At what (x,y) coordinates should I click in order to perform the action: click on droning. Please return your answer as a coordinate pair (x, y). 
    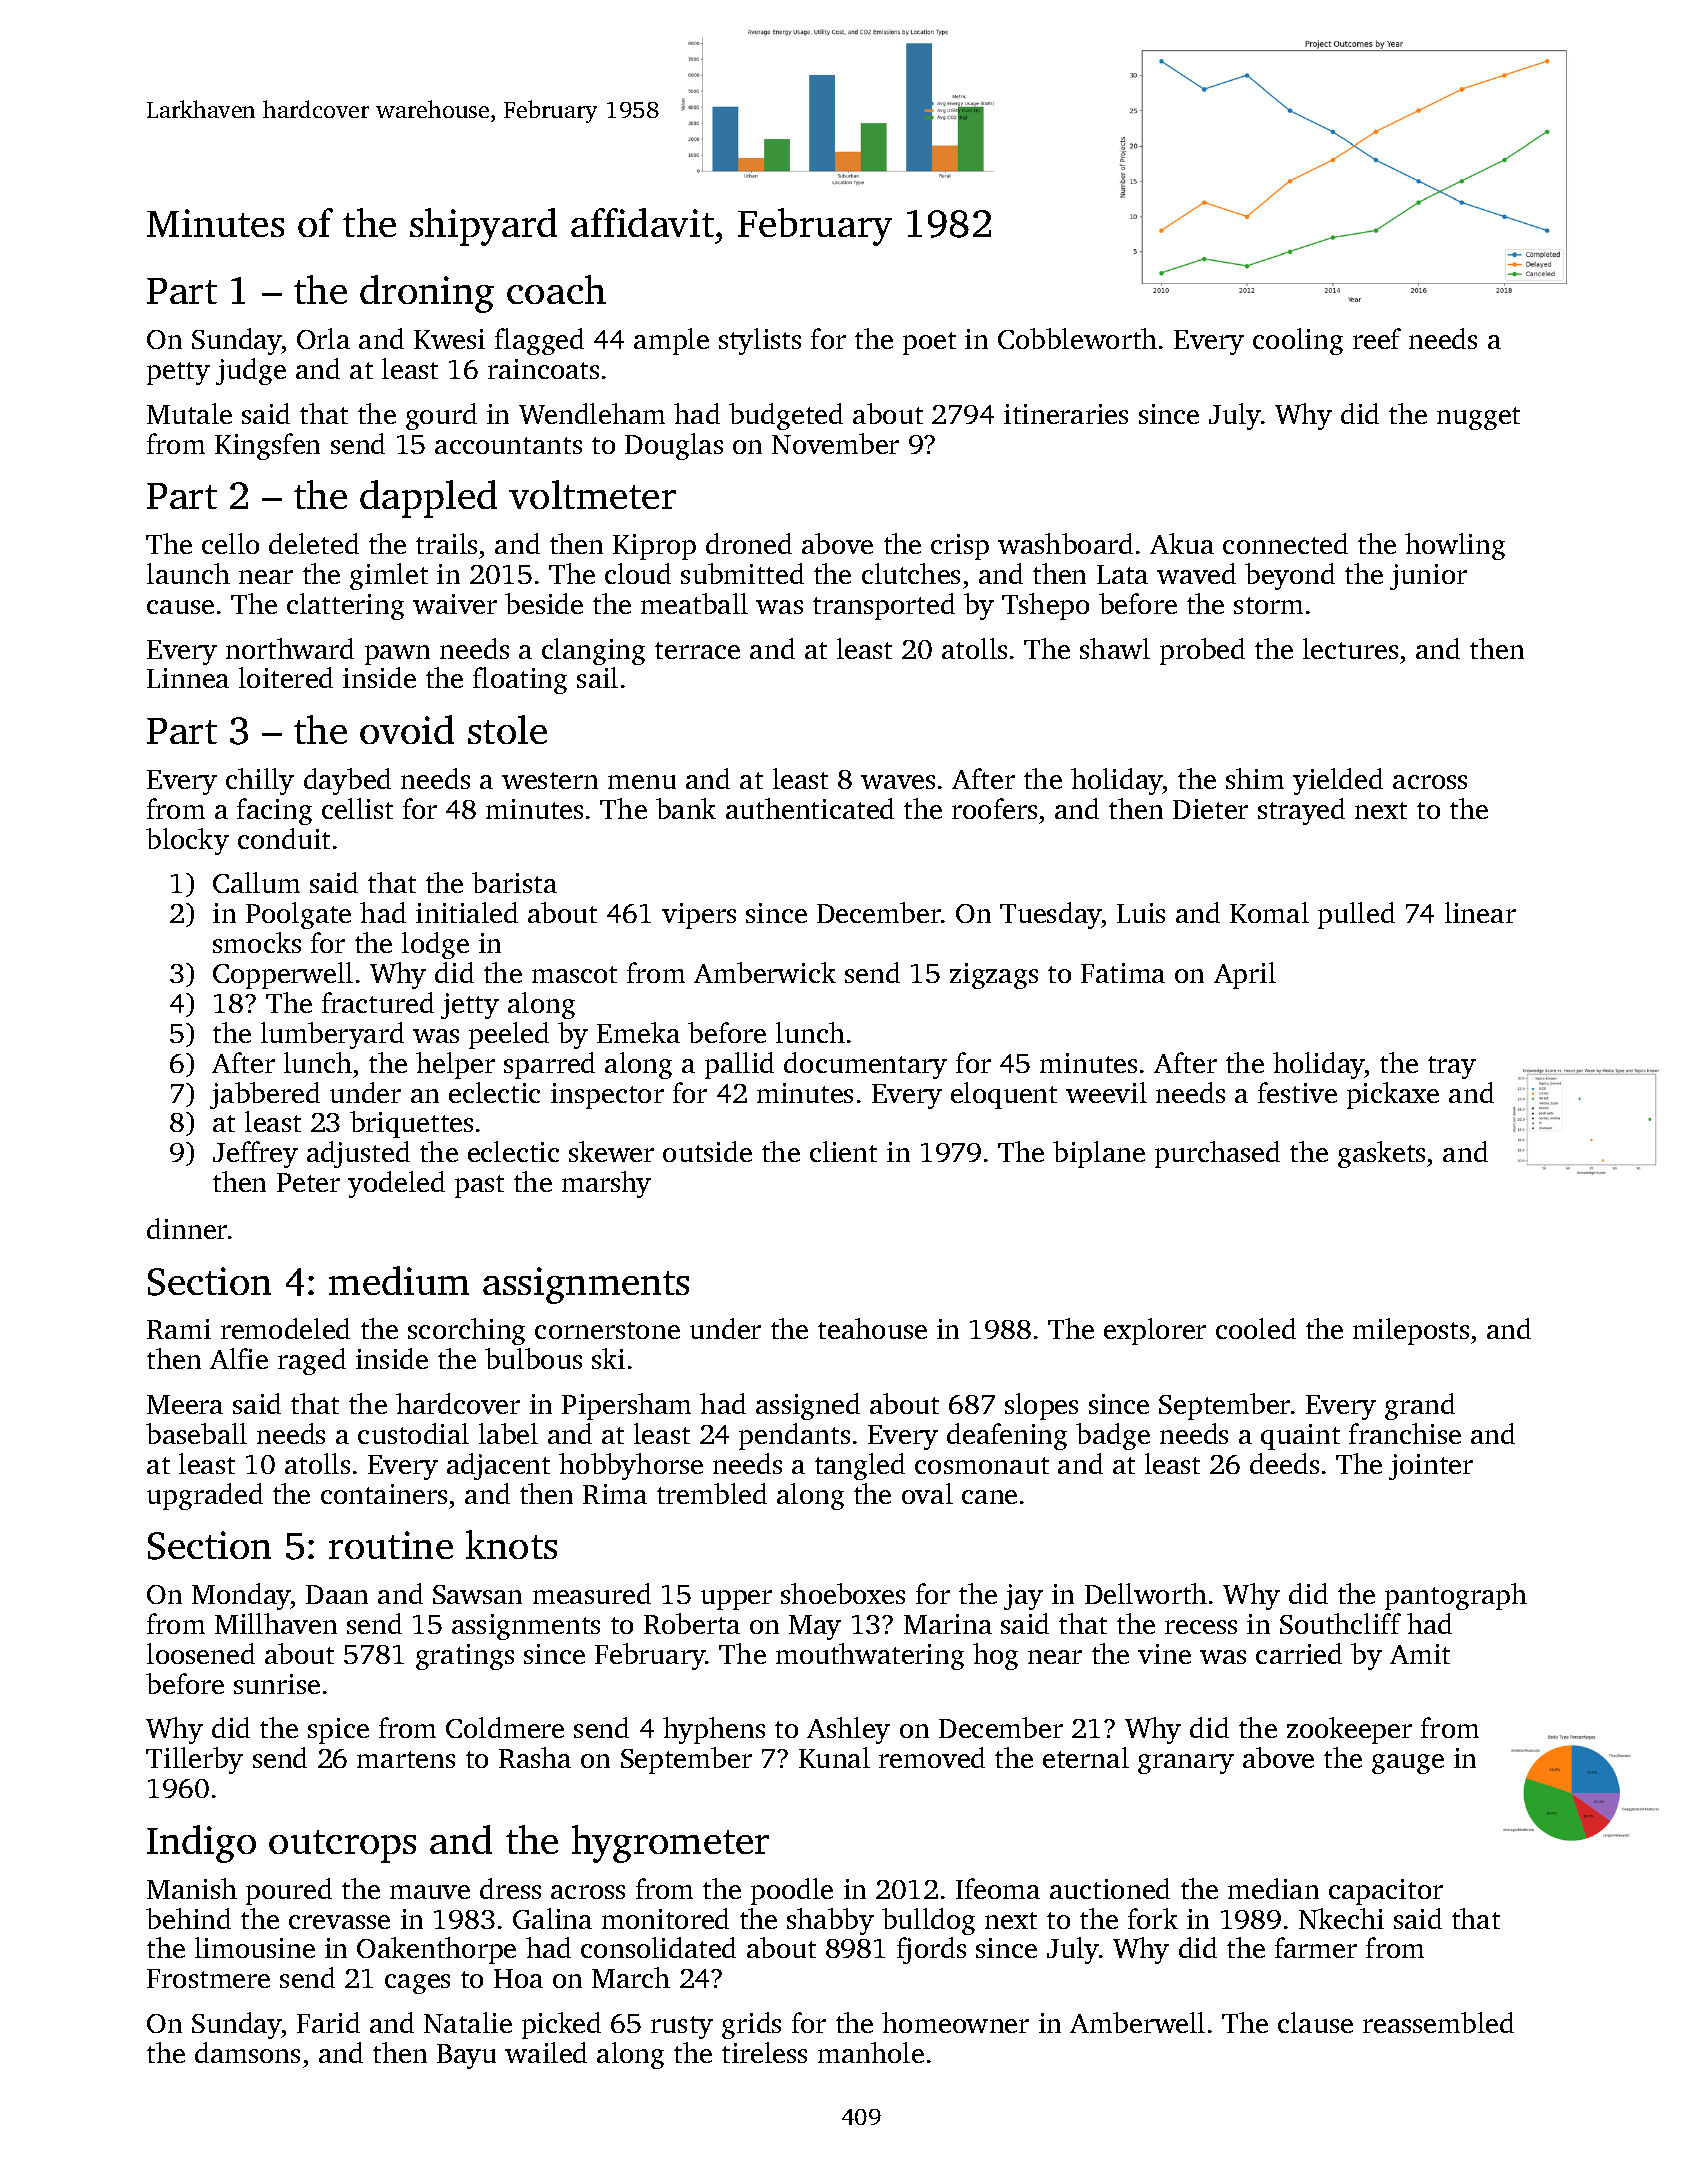
    Looking at the image, I should click on (427, 294).
